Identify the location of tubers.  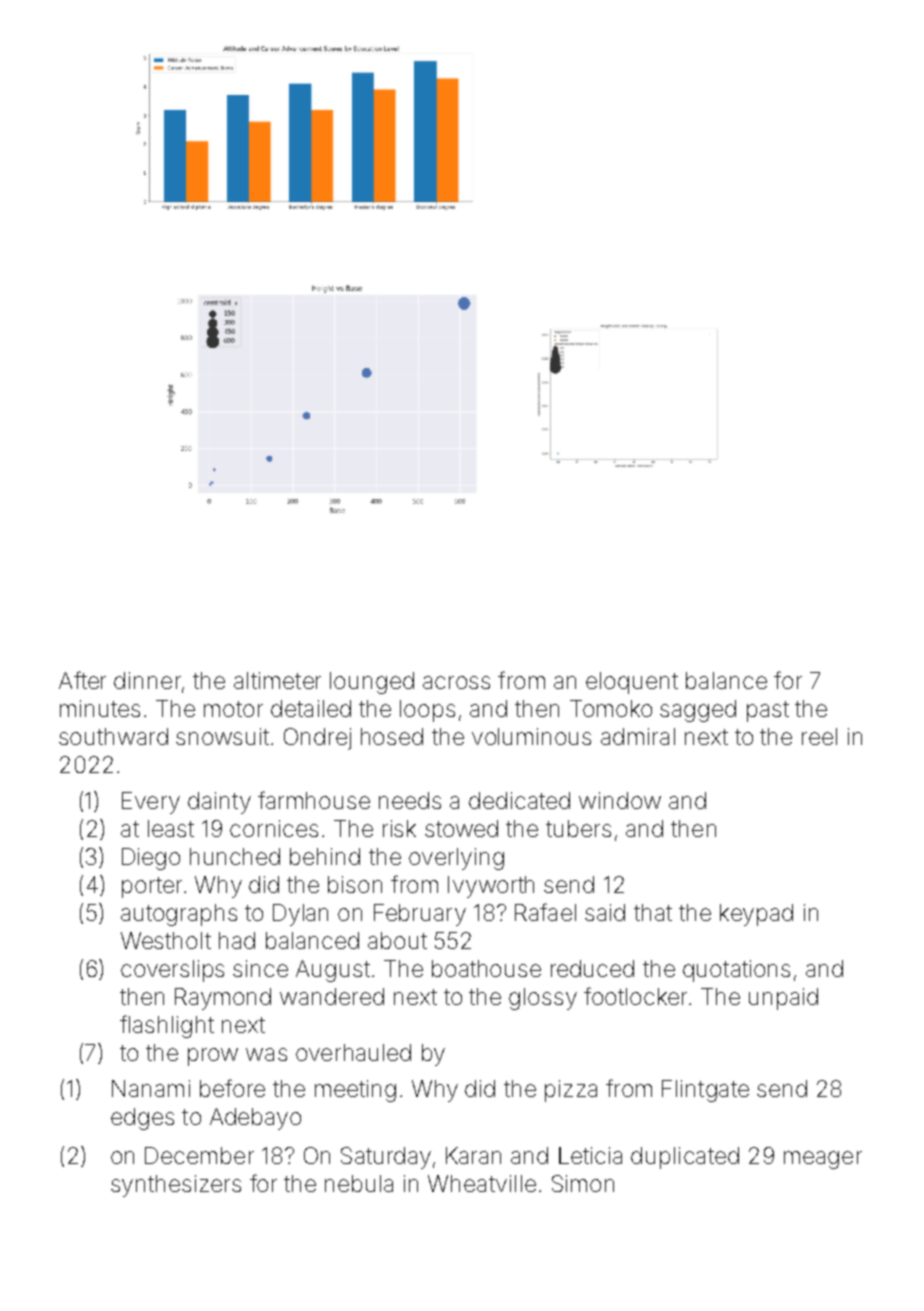
(578, 828).
